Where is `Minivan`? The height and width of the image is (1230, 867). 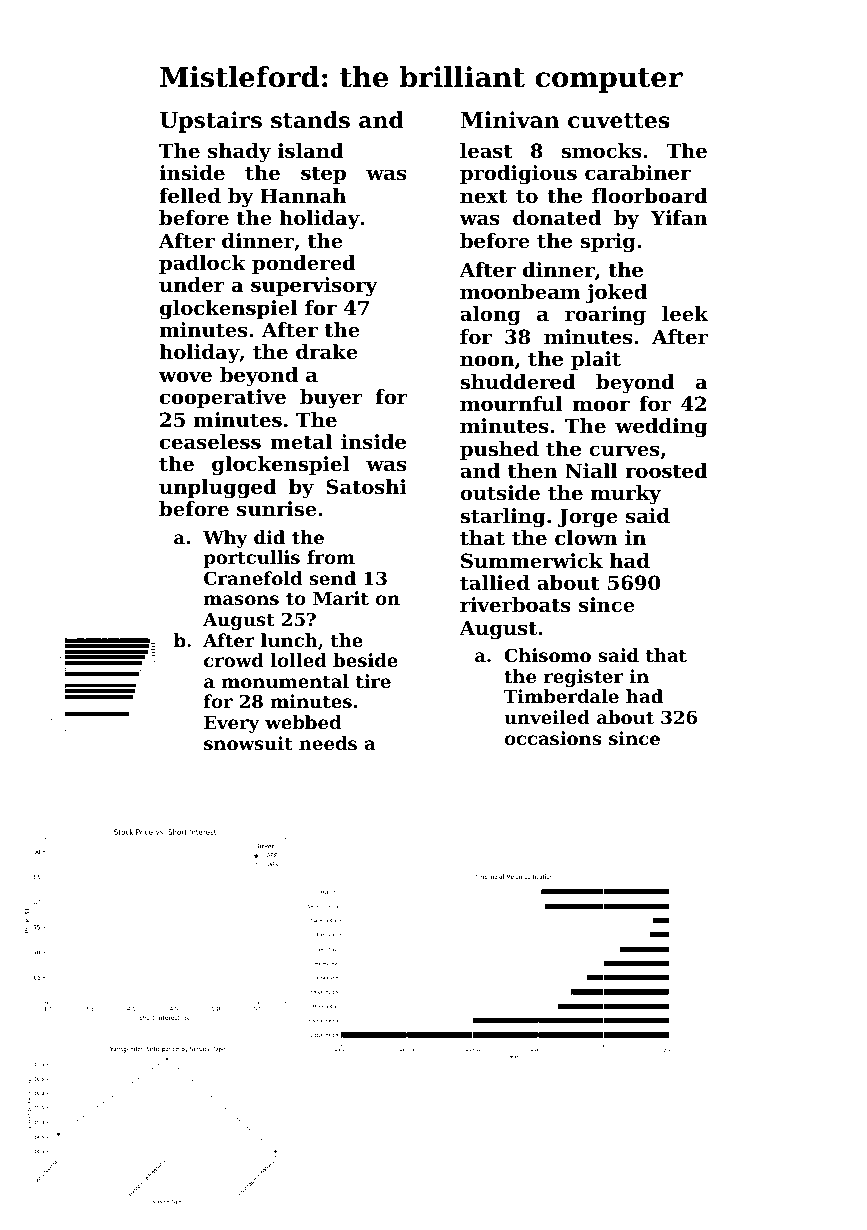 Minivan is located at coordinates (509, 120).
